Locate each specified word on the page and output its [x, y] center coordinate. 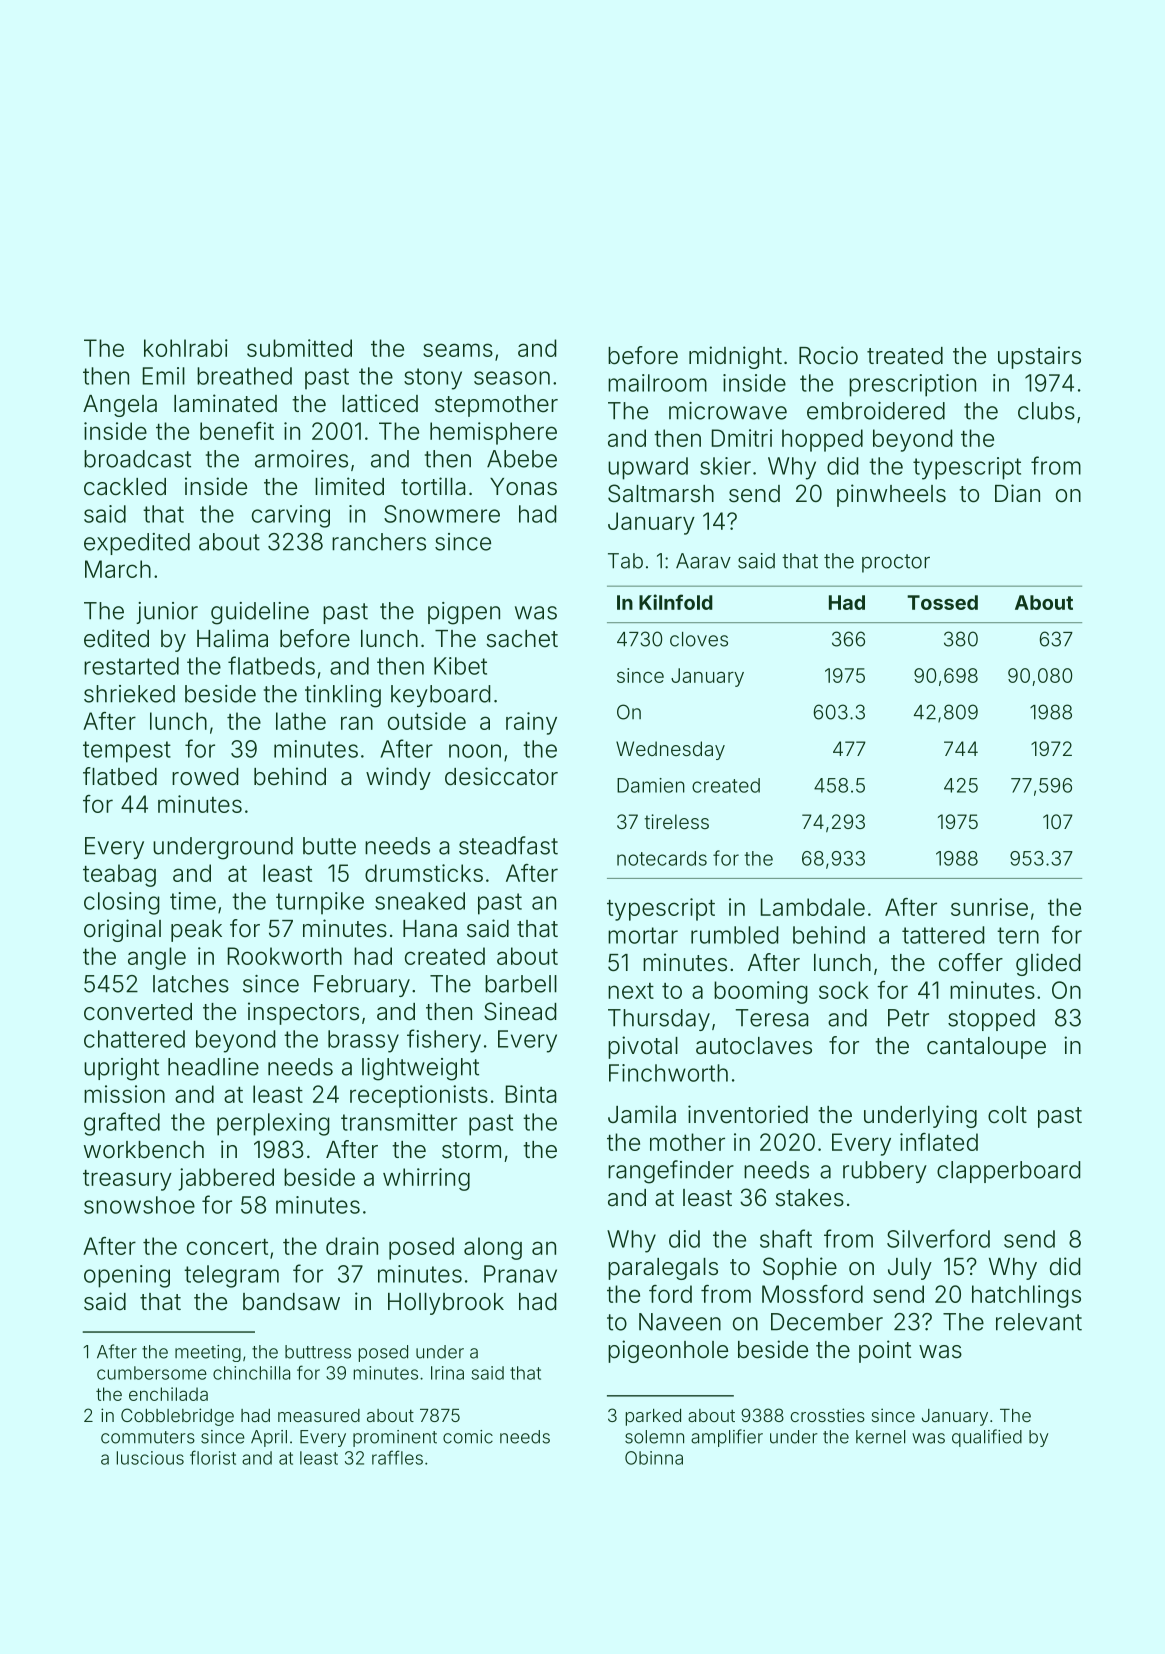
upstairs [1039, 357]
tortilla [433, 486]
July [910, 1269]
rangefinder [671, 1172]
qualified [987, 1438]
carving [291, 516]
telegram [231, 1276]
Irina [447, 1373]
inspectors [303, 1013]
